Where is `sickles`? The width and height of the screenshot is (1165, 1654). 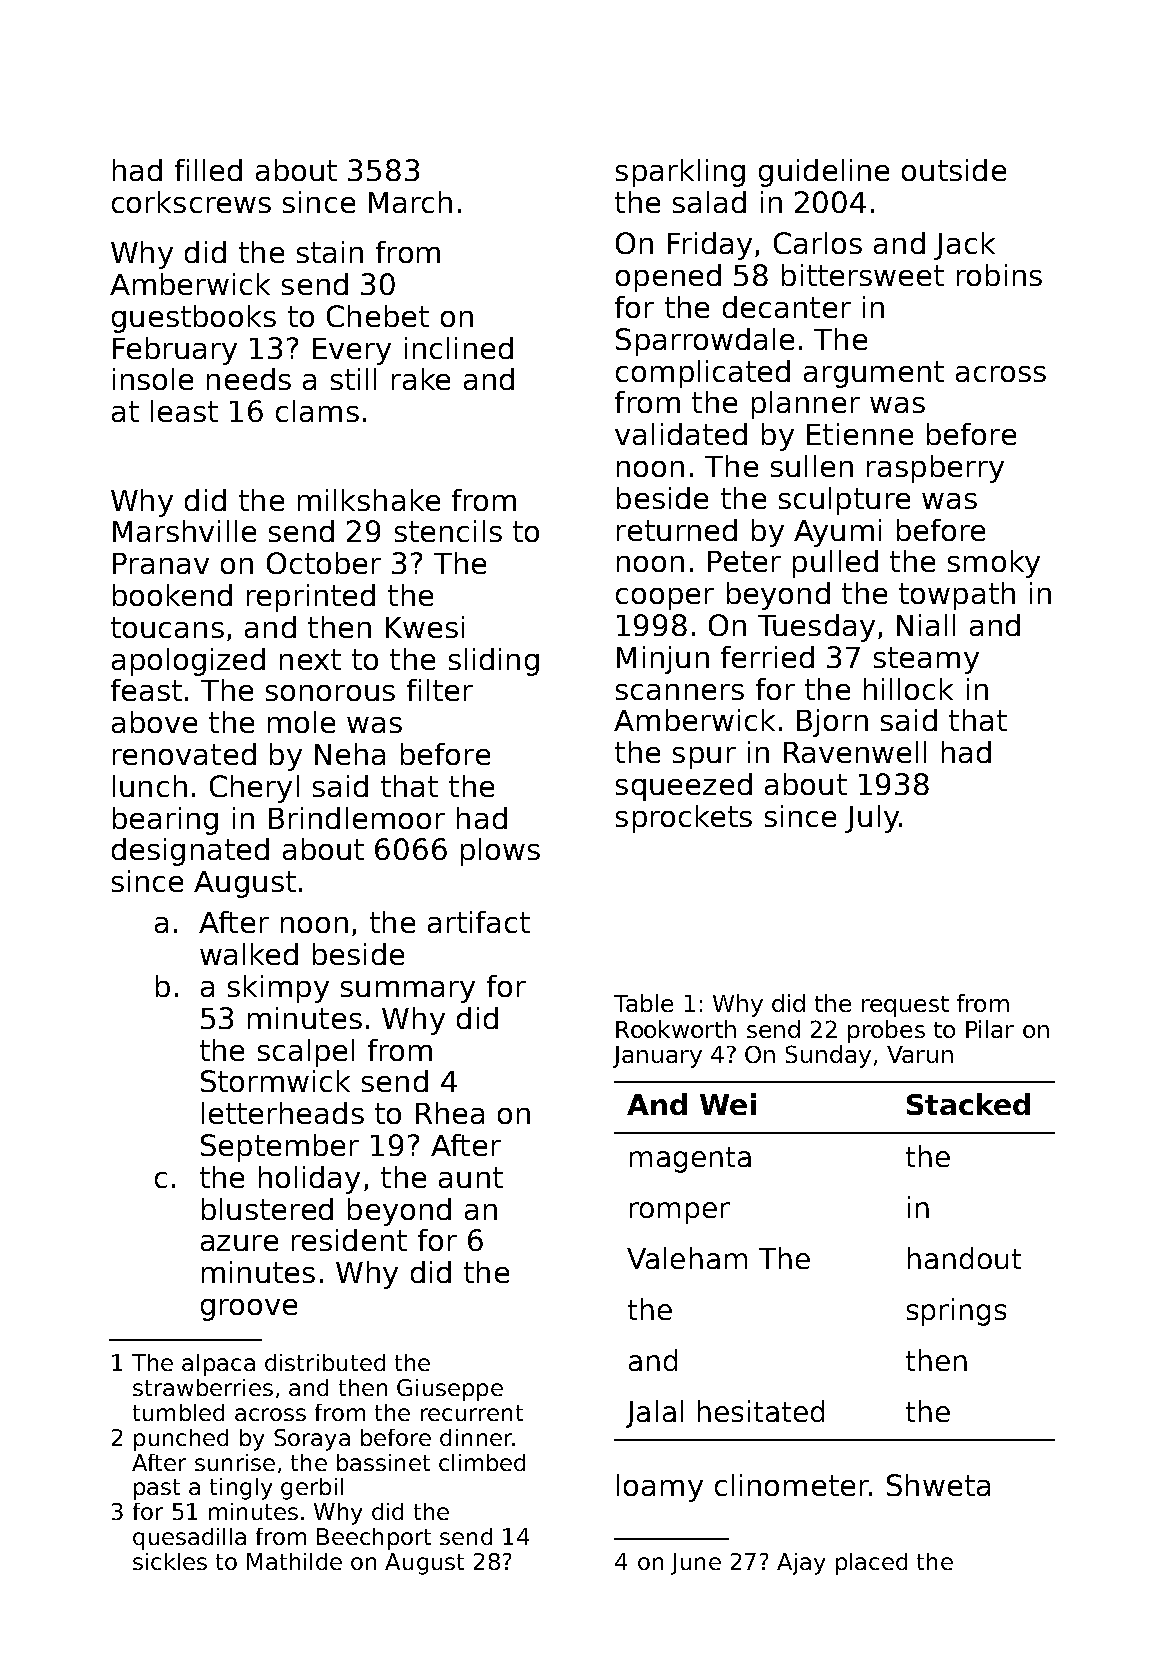 sickles is located at coordinates (170, 1561).
